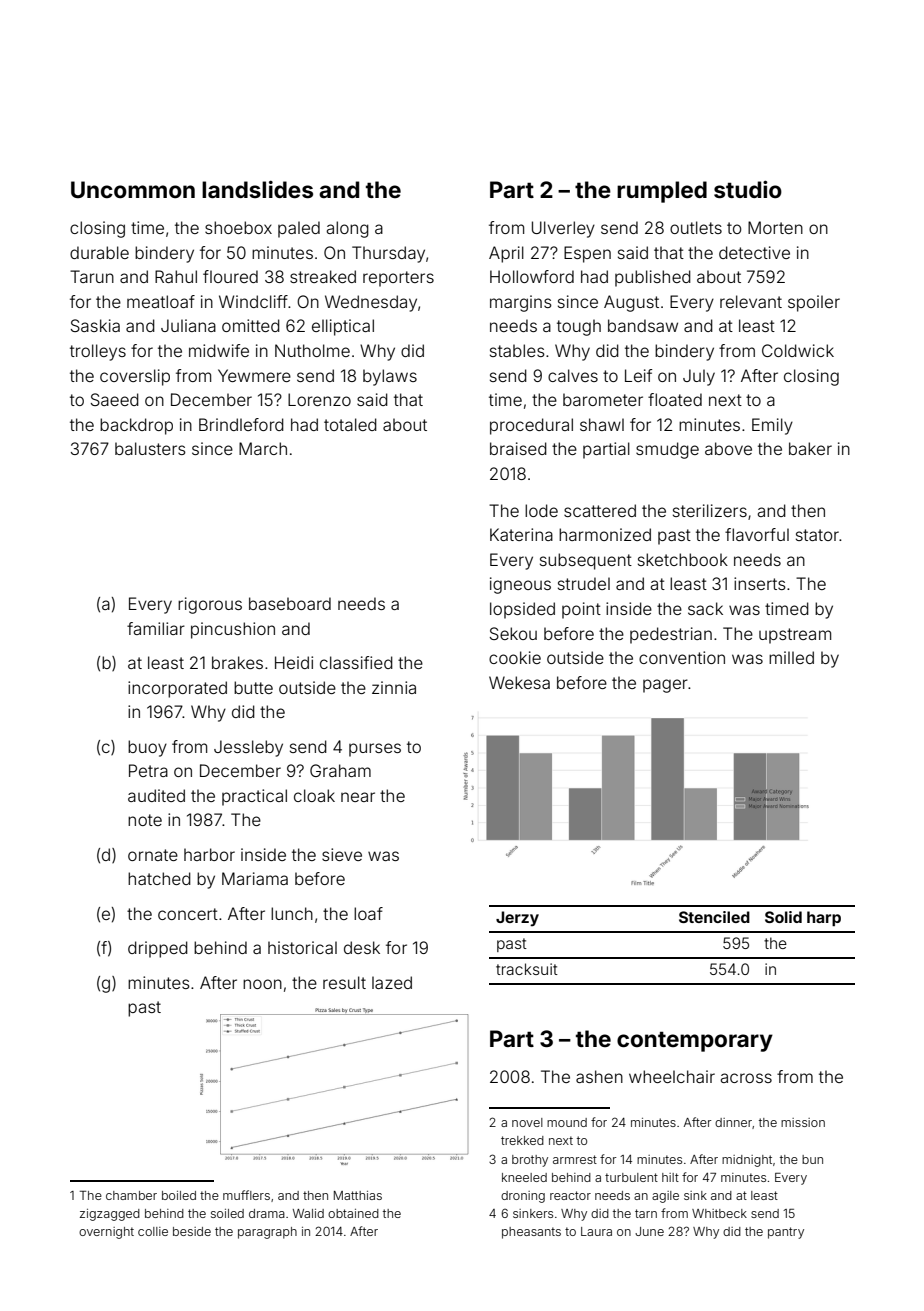 This page has height=1311, width=924. I want to click on collie, so click(153, 1231).
